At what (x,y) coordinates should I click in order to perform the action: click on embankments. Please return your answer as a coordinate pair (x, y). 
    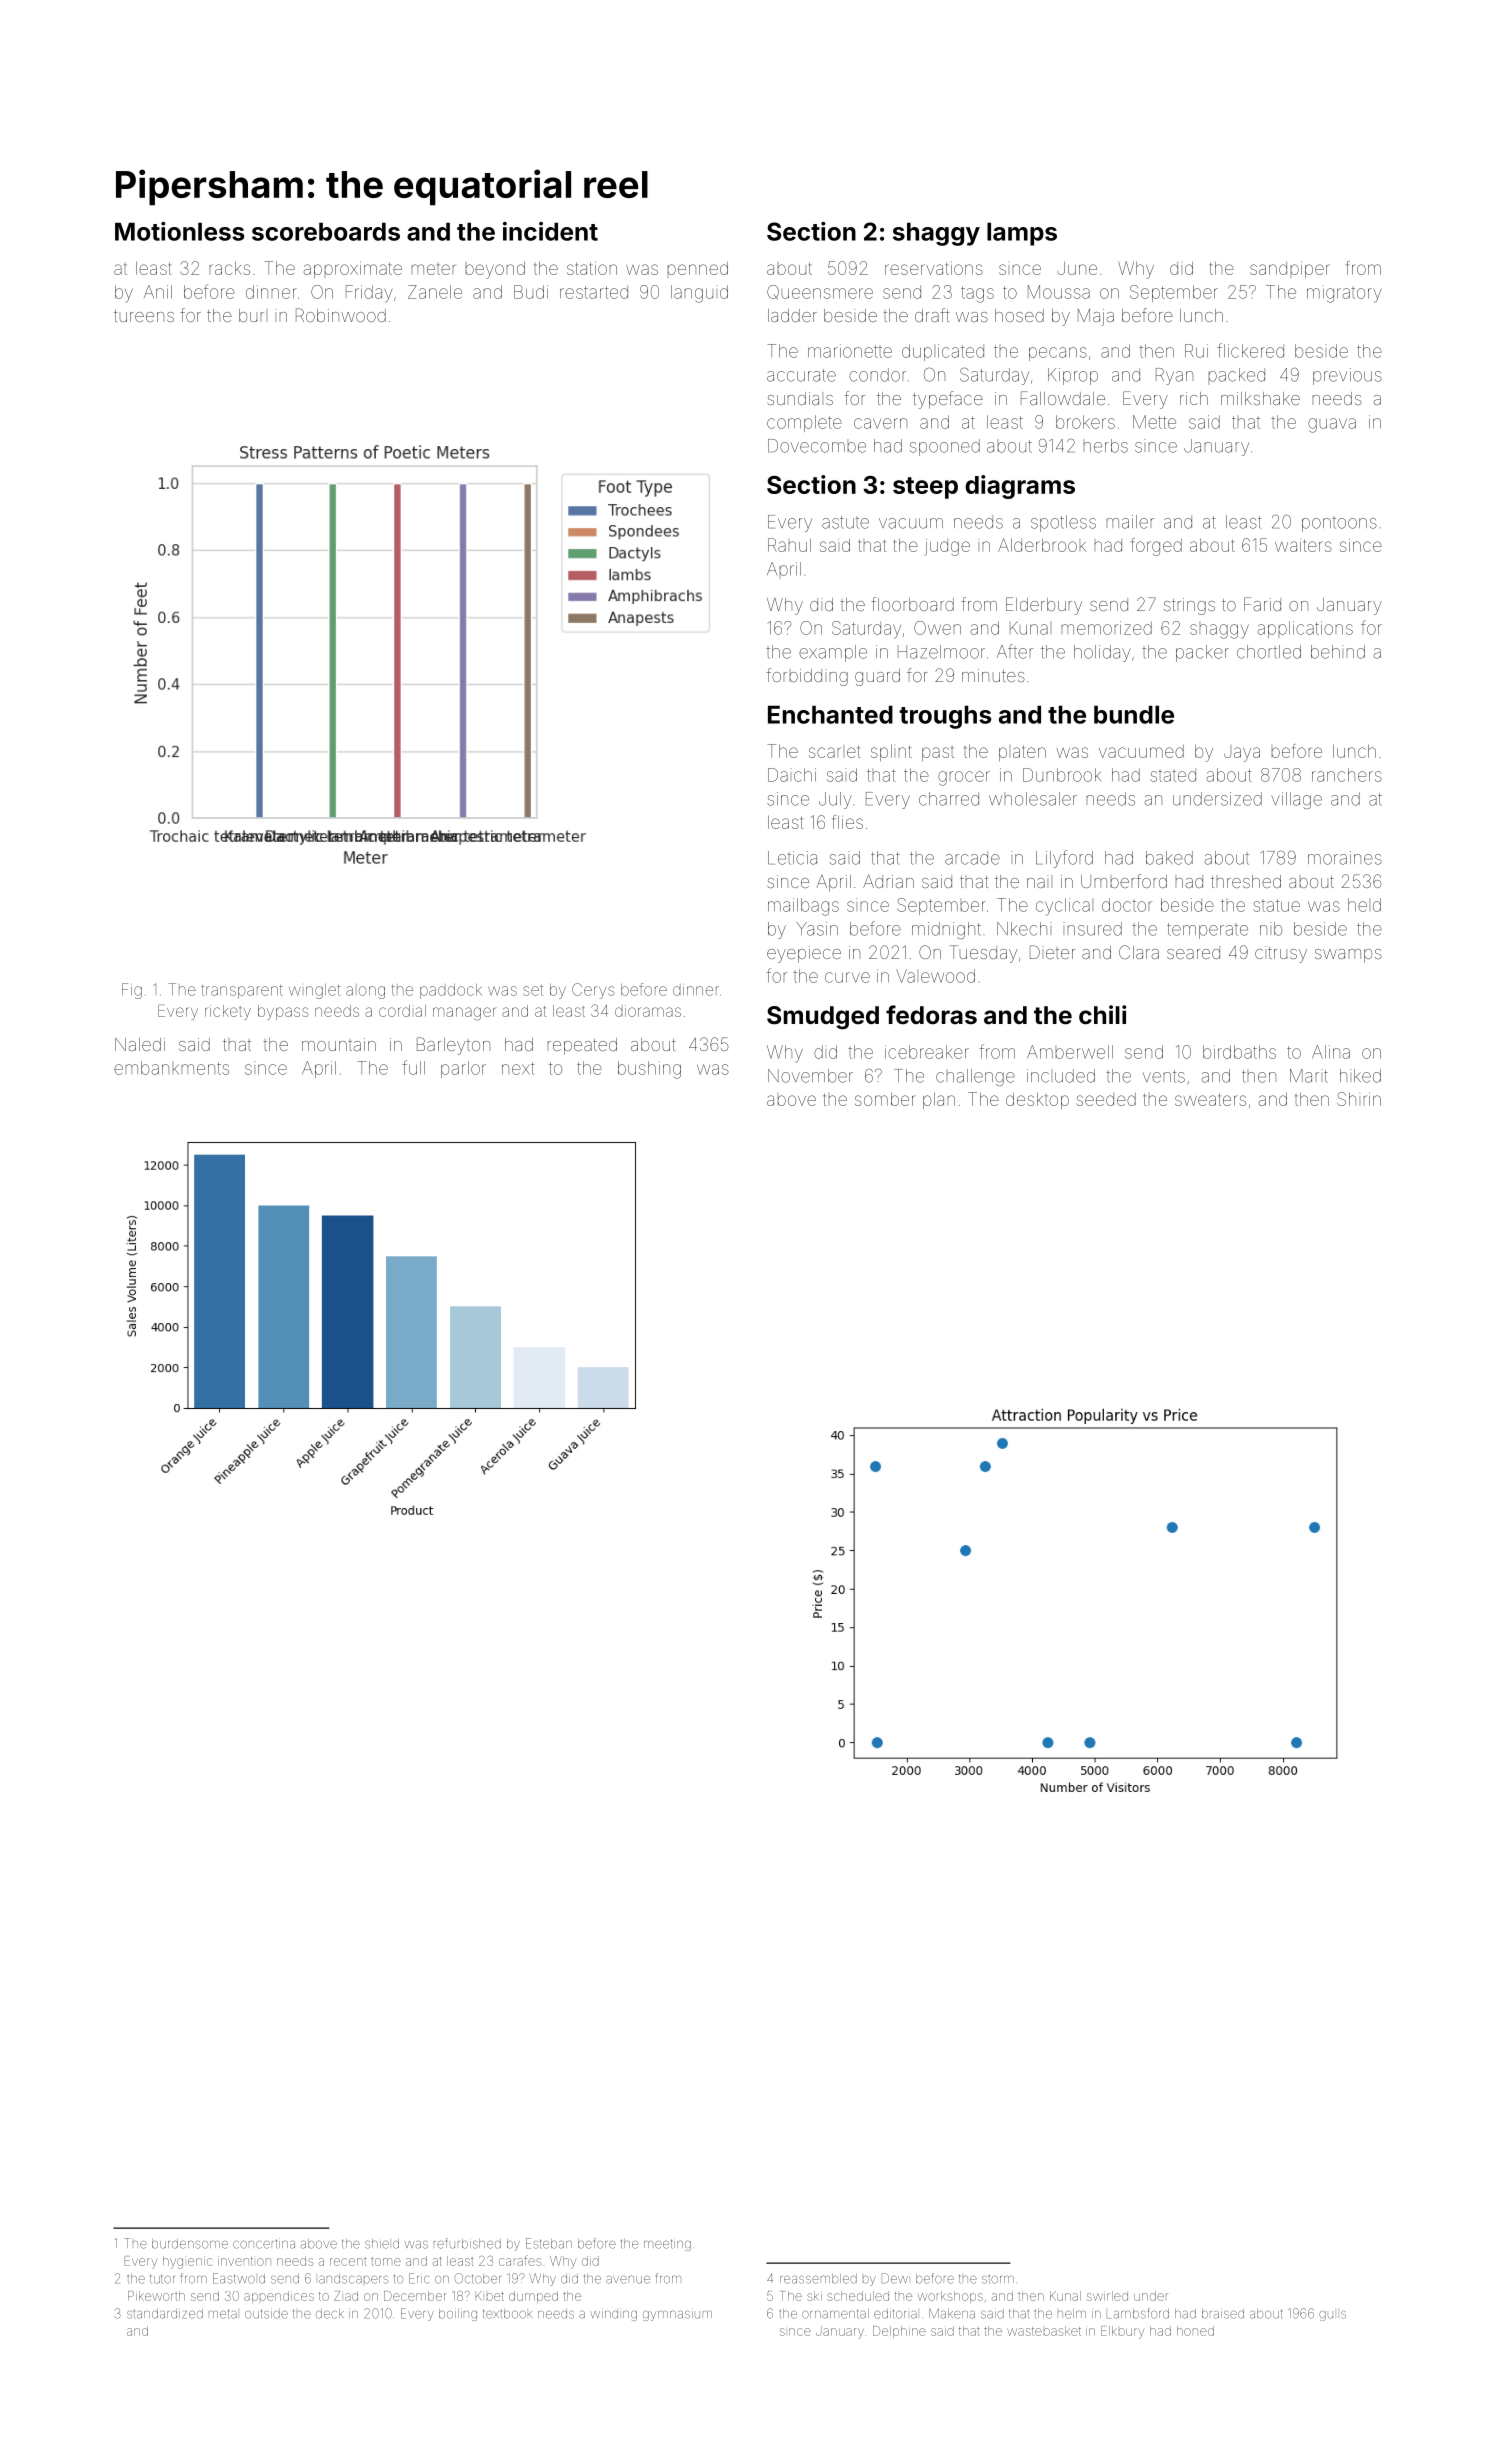
    Looking at the image, I should click on (171, 1068).
